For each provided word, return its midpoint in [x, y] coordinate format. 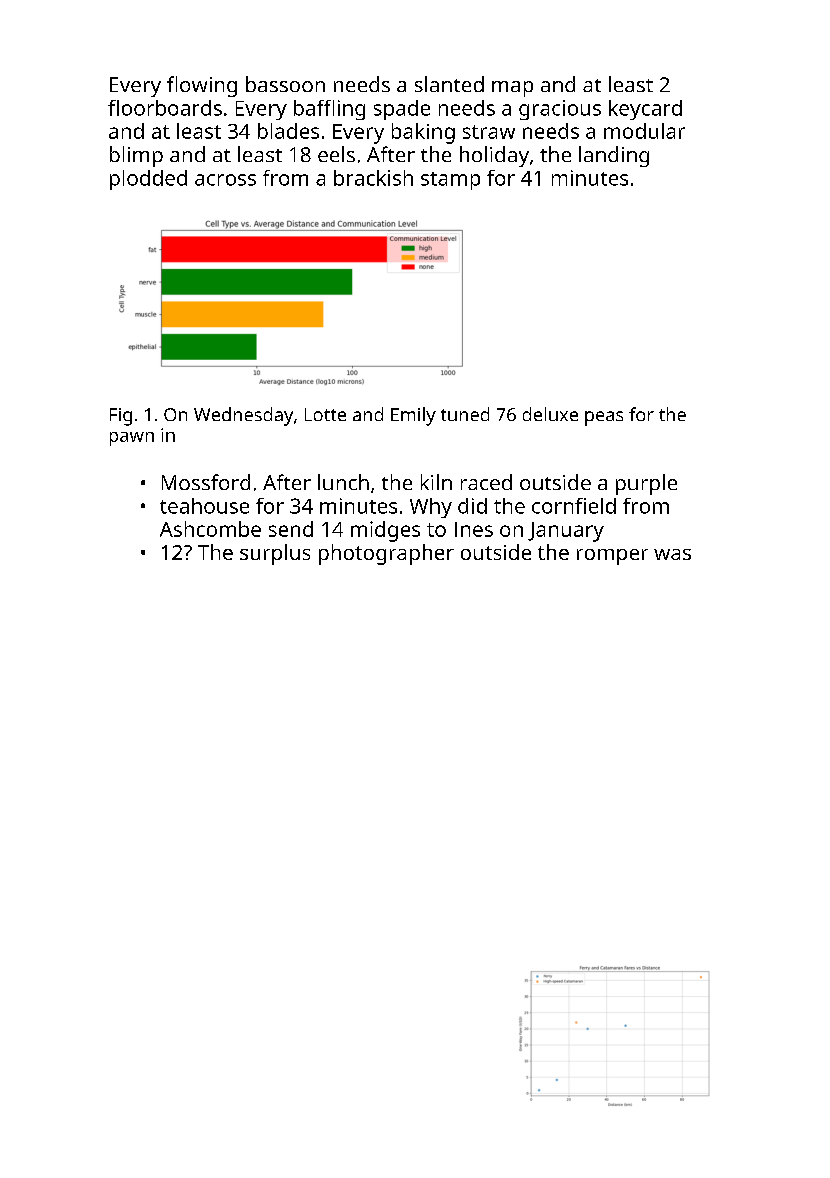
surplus [275, 554]
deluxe [550, 414]
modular [644, 131]
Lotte [325, 414]
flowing [202, 86]
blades [288, 131]
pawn [132, 439]
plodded [148, 180]
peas [604, 418]
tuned [465, 414]
